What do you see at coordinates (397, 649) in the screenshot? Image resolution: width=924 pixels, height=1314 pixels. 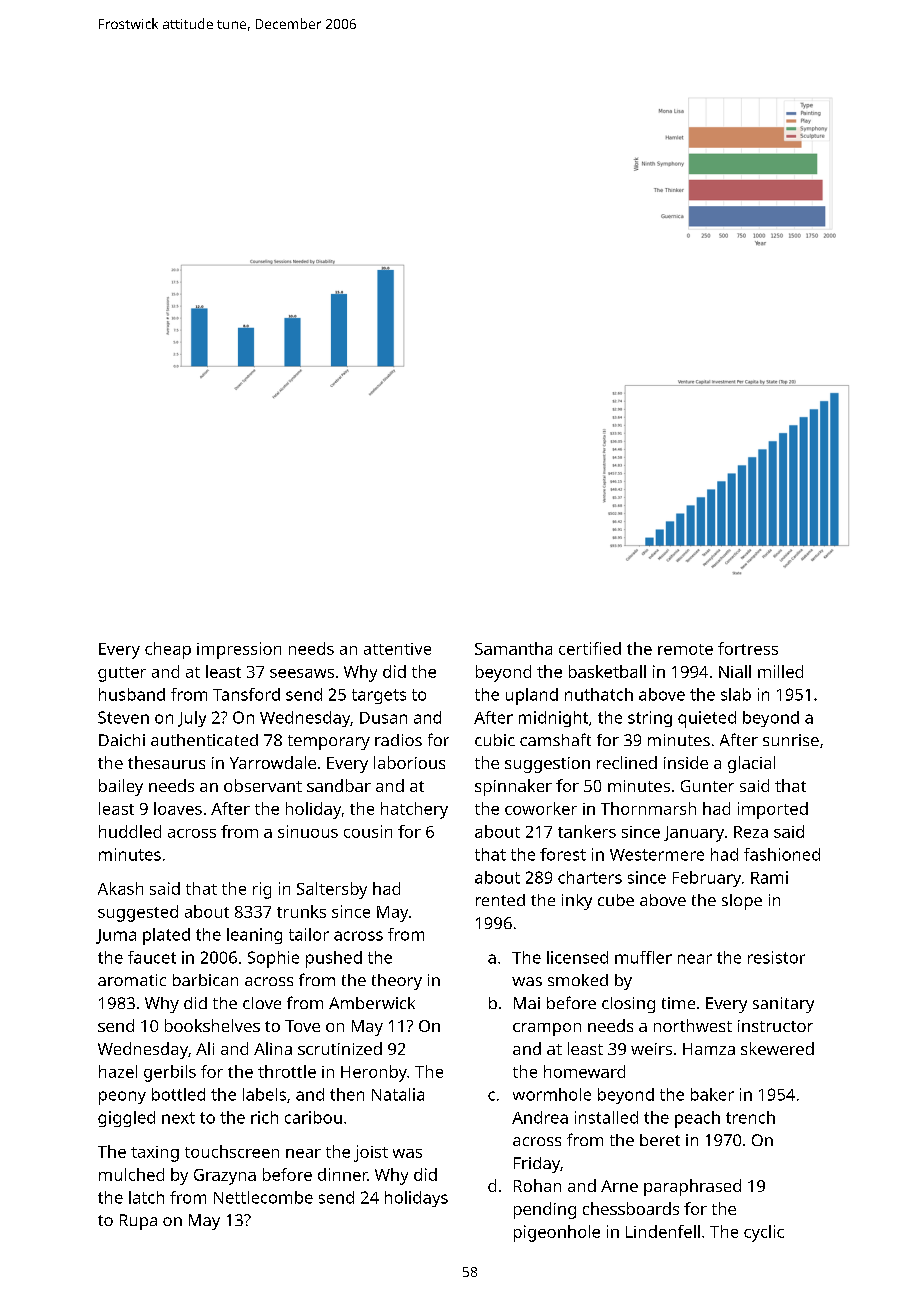 I see `attentive` at bounding box center [397, 649].
